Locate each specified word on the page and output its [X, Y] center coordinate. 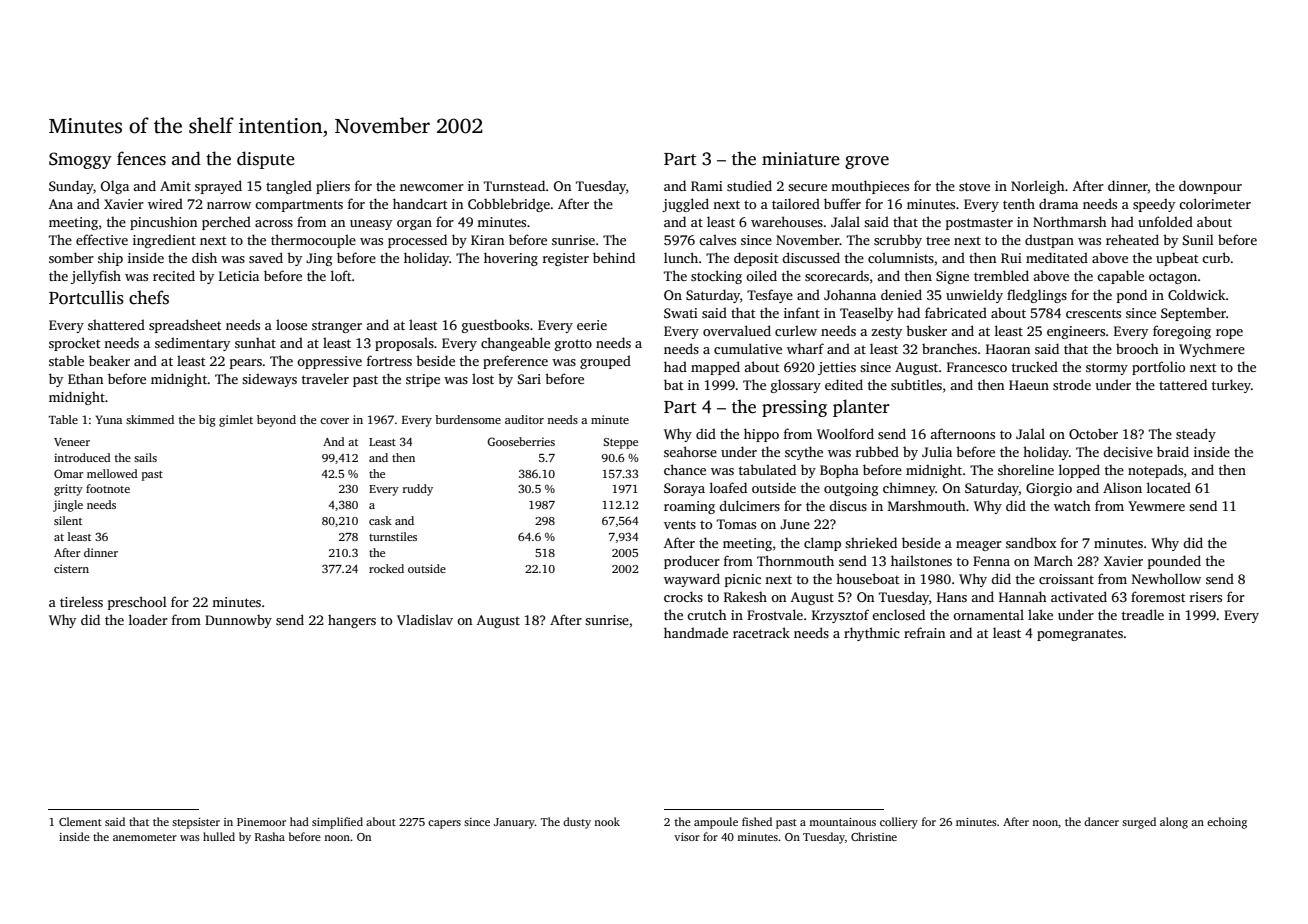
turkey [1231, 386]
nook [607, 821]
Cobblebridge [509, 205]
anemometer [145, 837]
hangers [352, 621]
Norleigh [1038, 187]
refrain [924, 632]
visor [687, 837]
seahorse [690, 451]
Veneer [72, 442]
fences [141, 158]
